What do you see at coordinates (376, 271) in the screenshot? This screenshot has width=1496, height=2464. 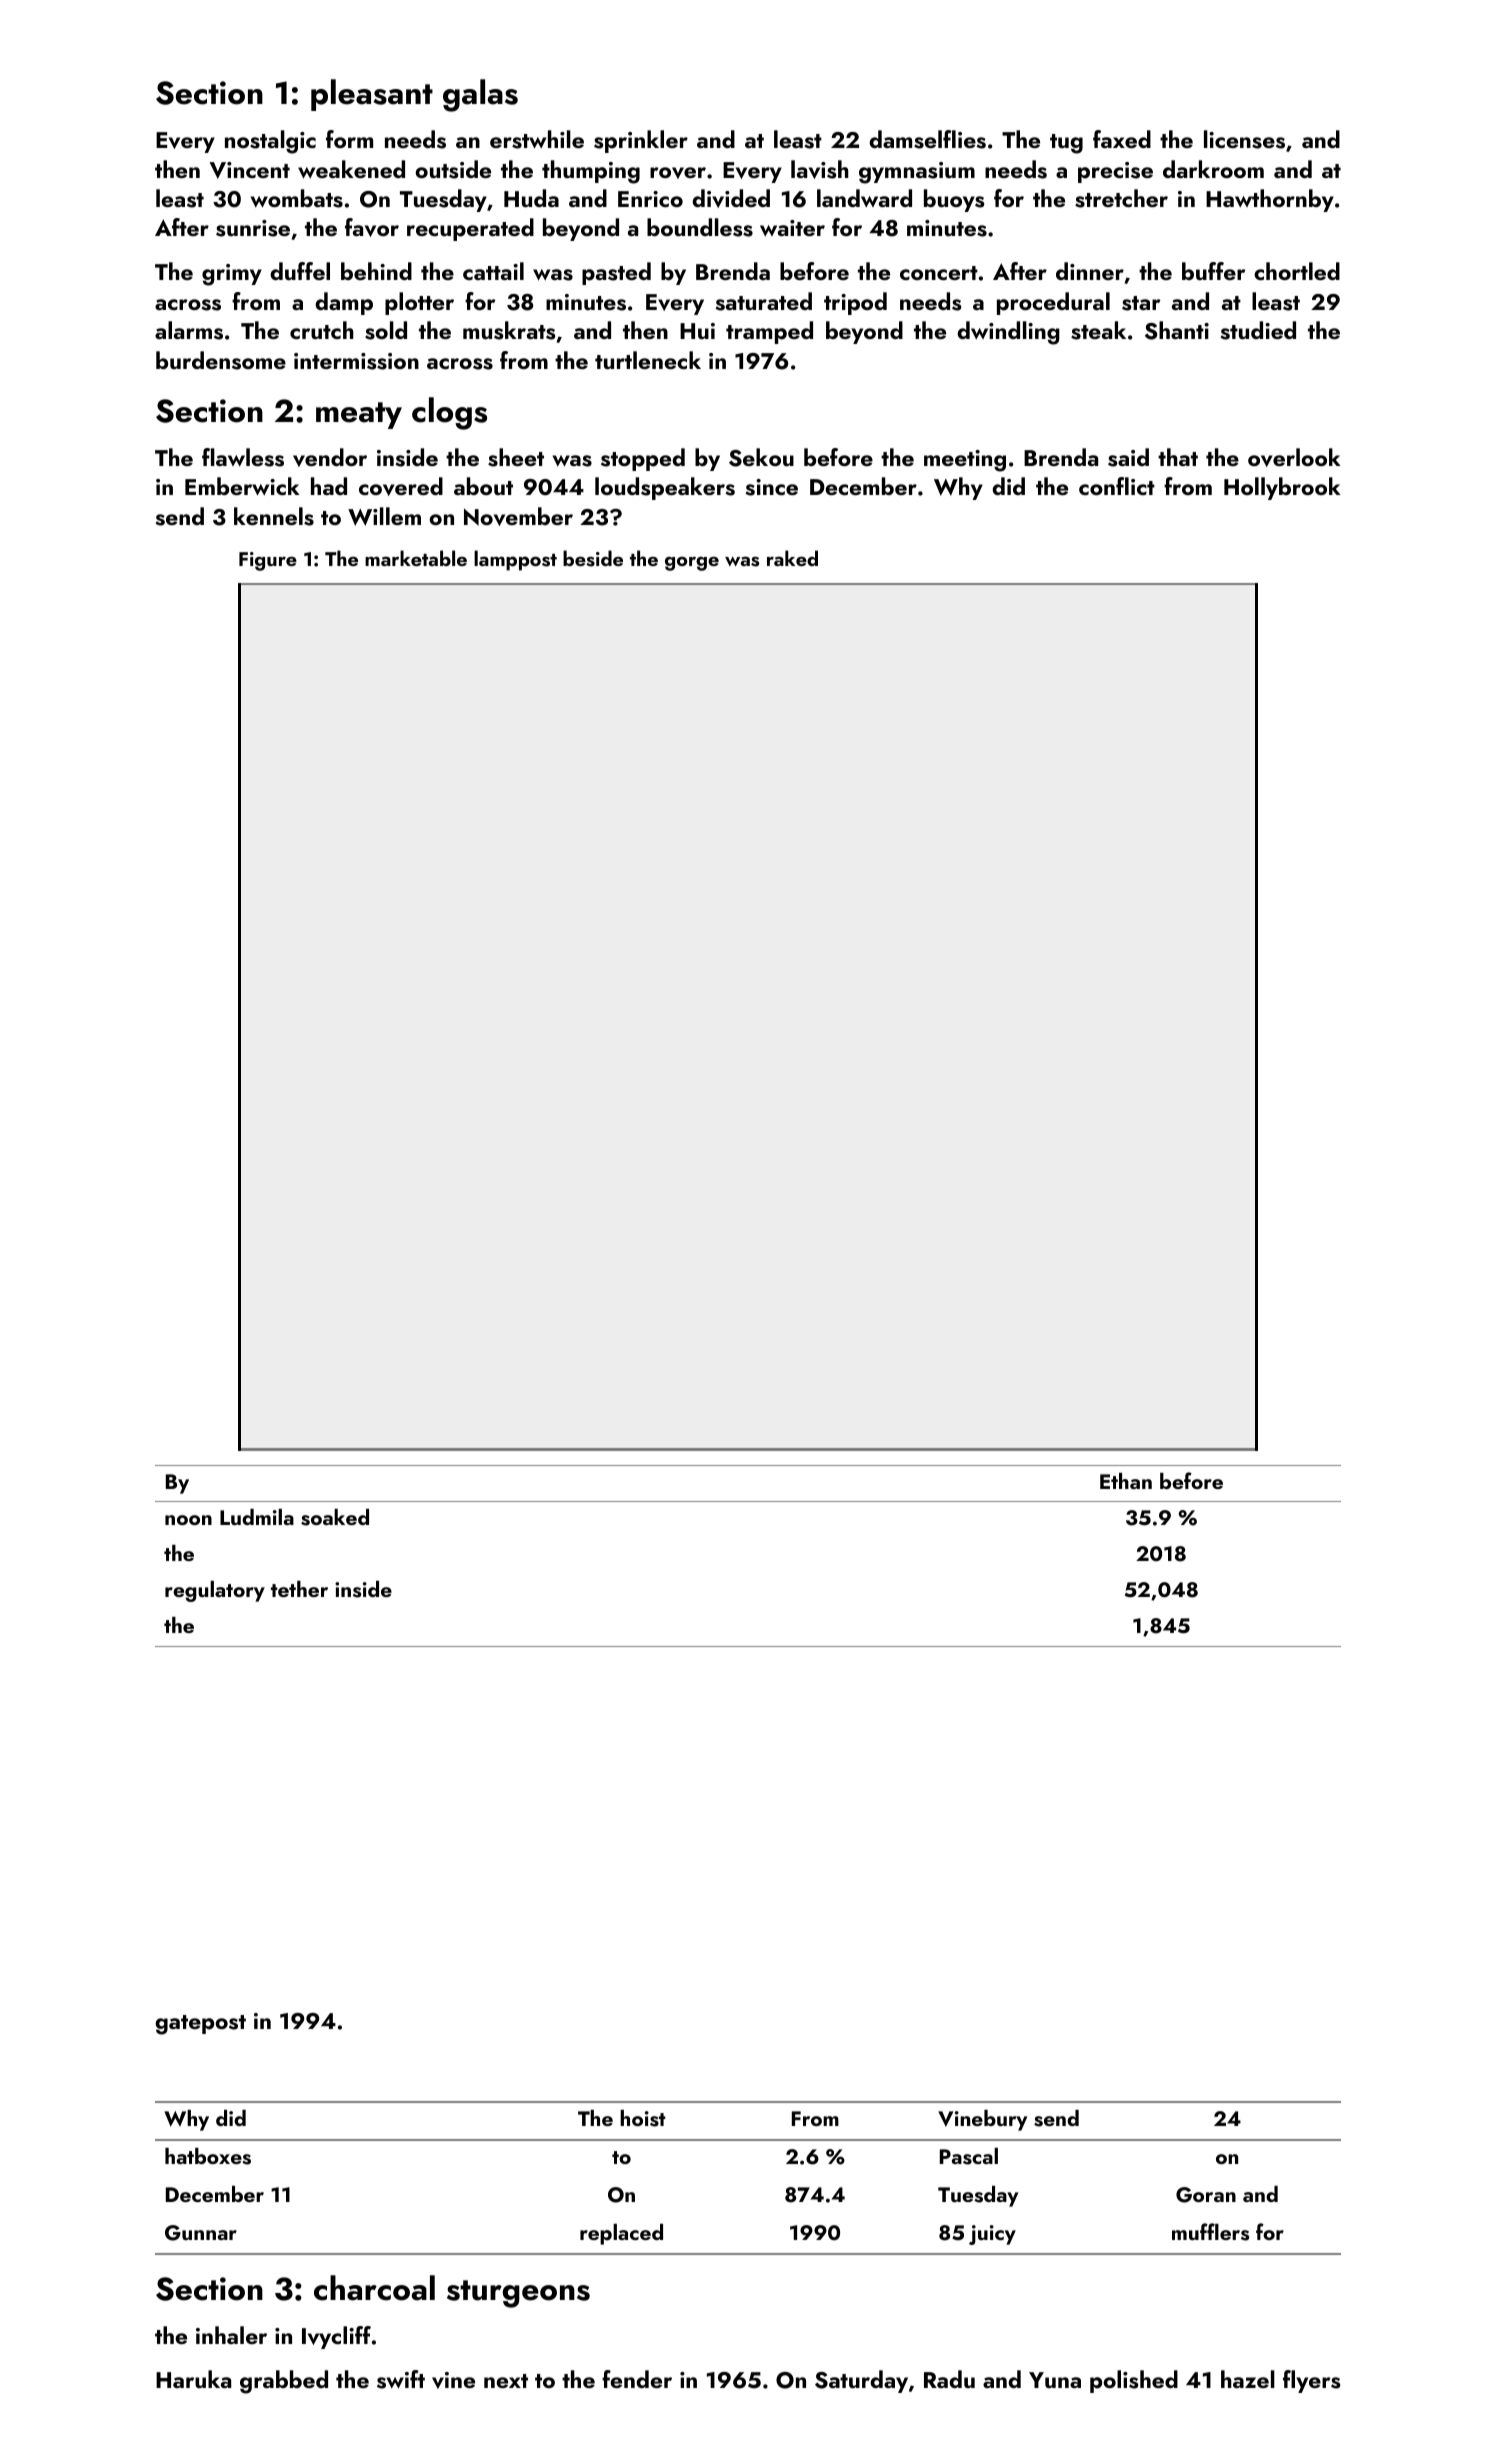 I see `behind` at bounding box center [376, 271].
